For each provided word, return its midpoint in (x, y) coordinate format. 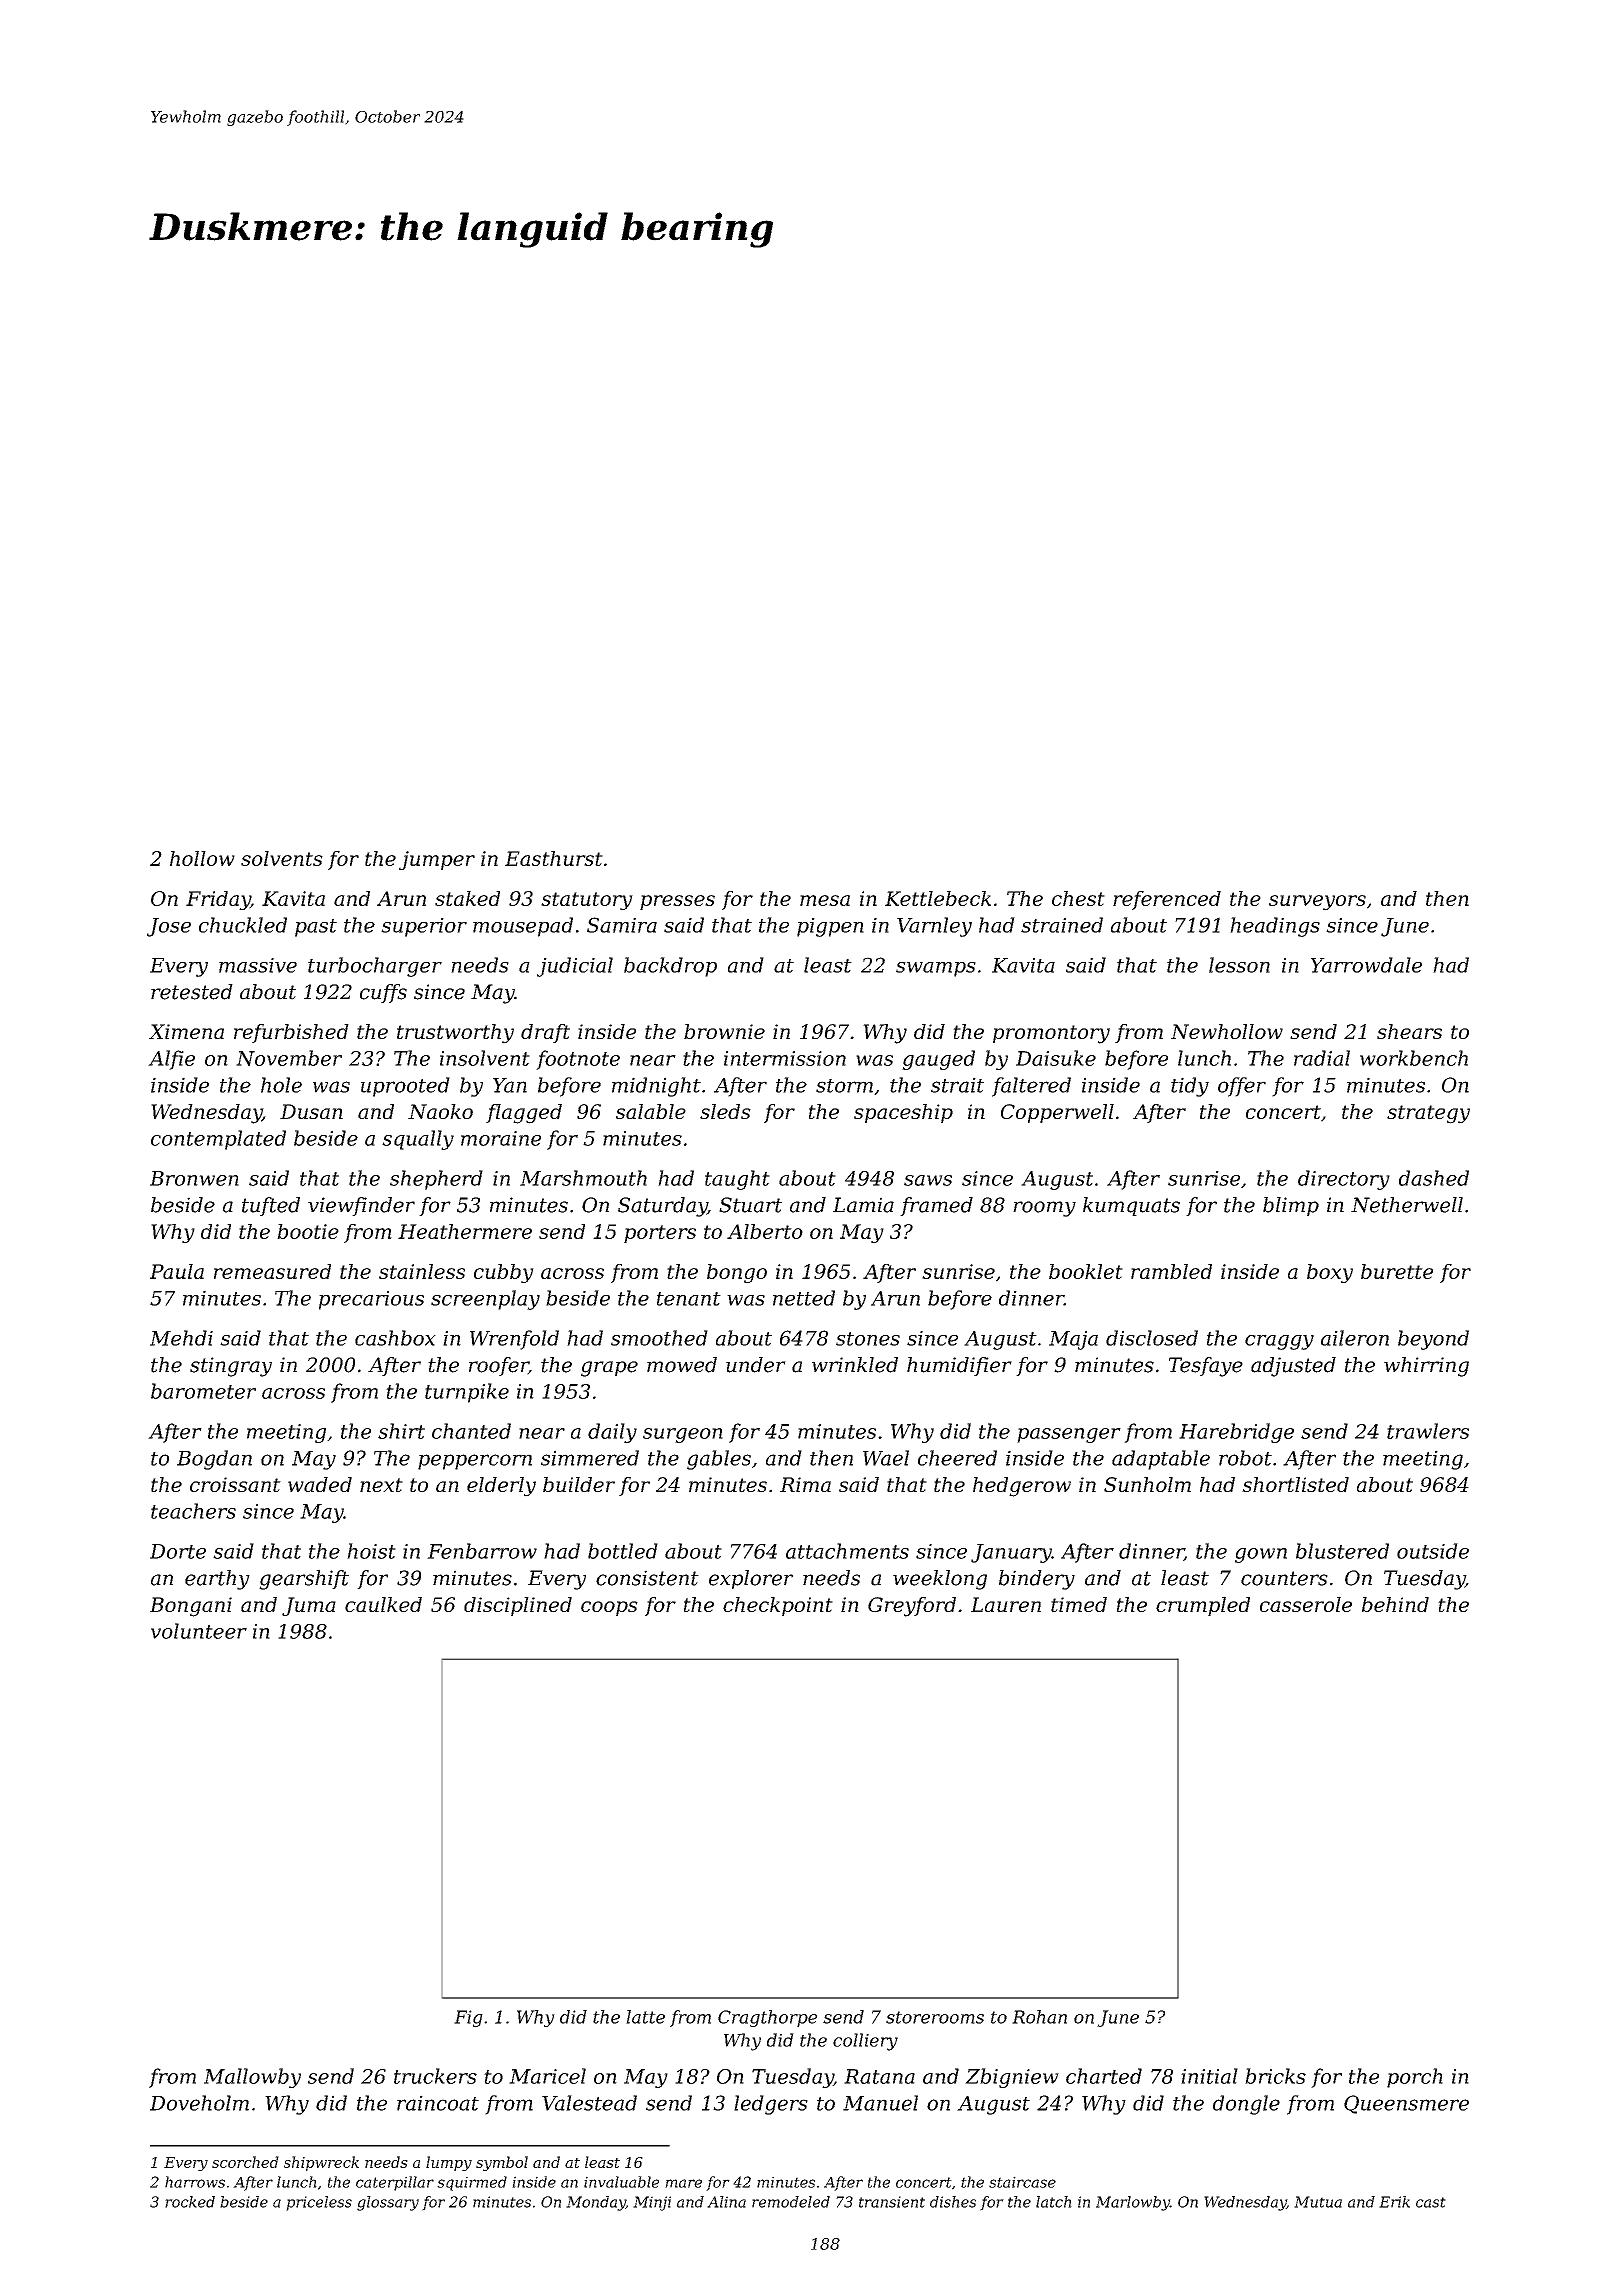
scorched (245, 2162)
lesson (1239, 965)
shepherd (436, 1180)
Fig (468, 2018)
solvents (282, 858)
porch (1415, 2078)
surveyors (1317, 902)
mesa (825, 900)
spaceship (903, 1113)
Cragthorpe (767, 2018)
